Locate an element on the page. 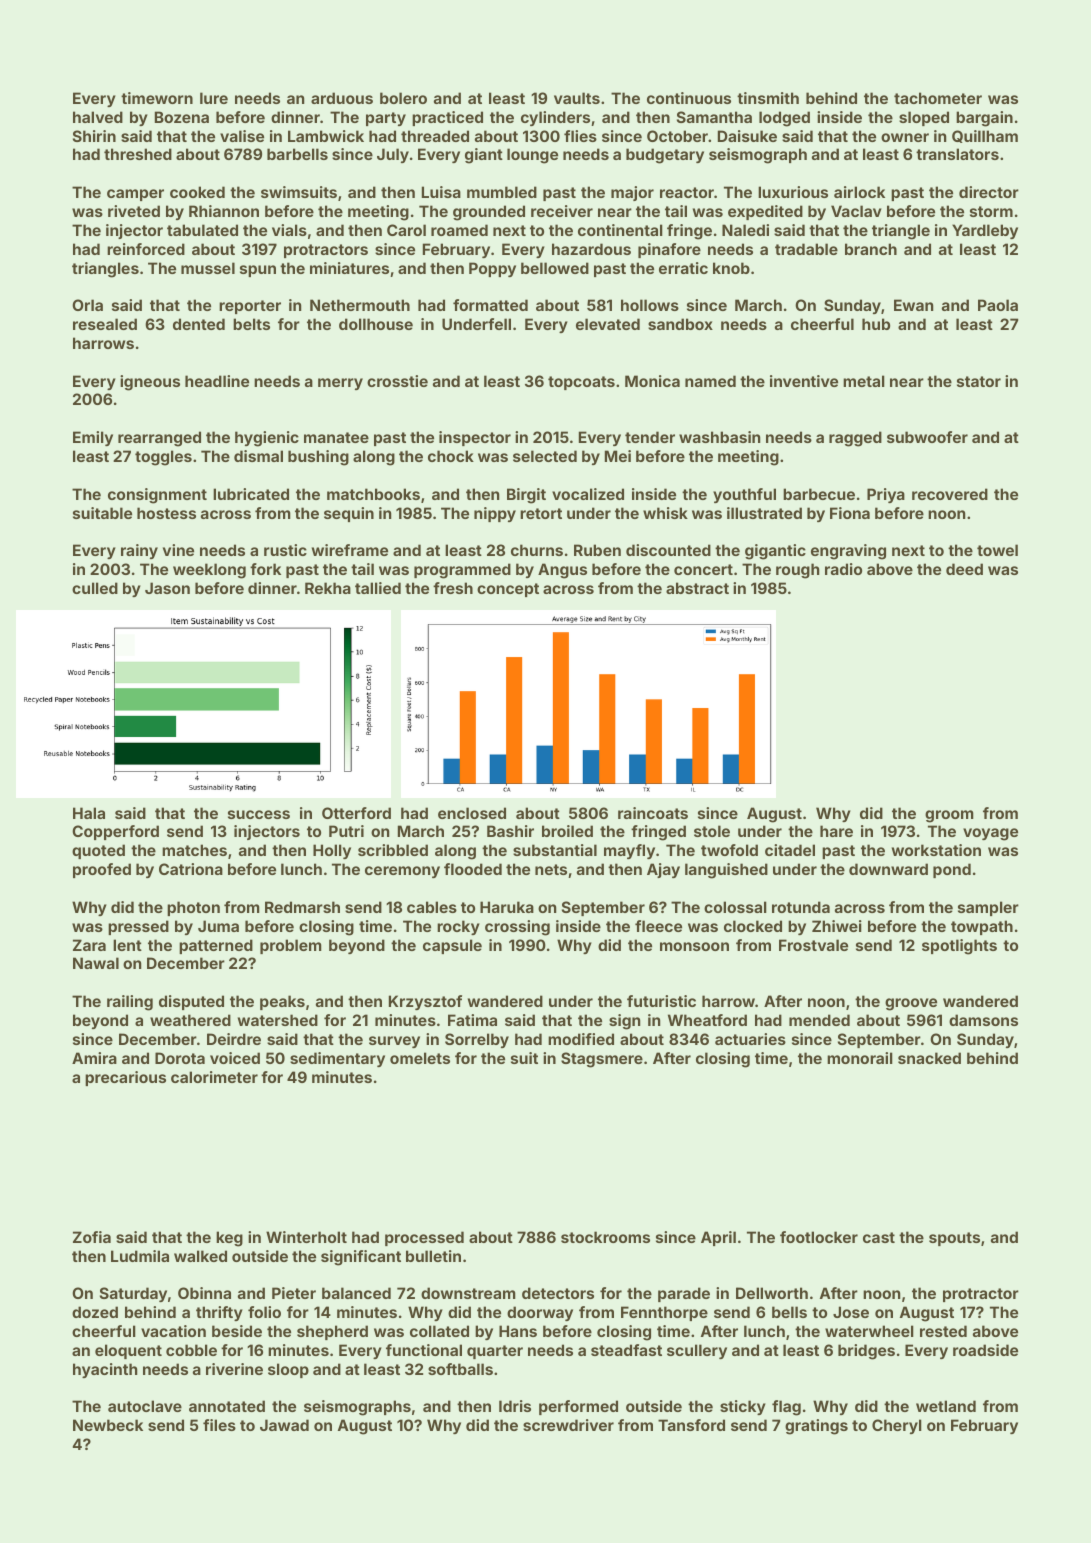 Image resolution: width=1091 pixels, height=1543 pixels. pinafore is located at coordinates (669, 250).
